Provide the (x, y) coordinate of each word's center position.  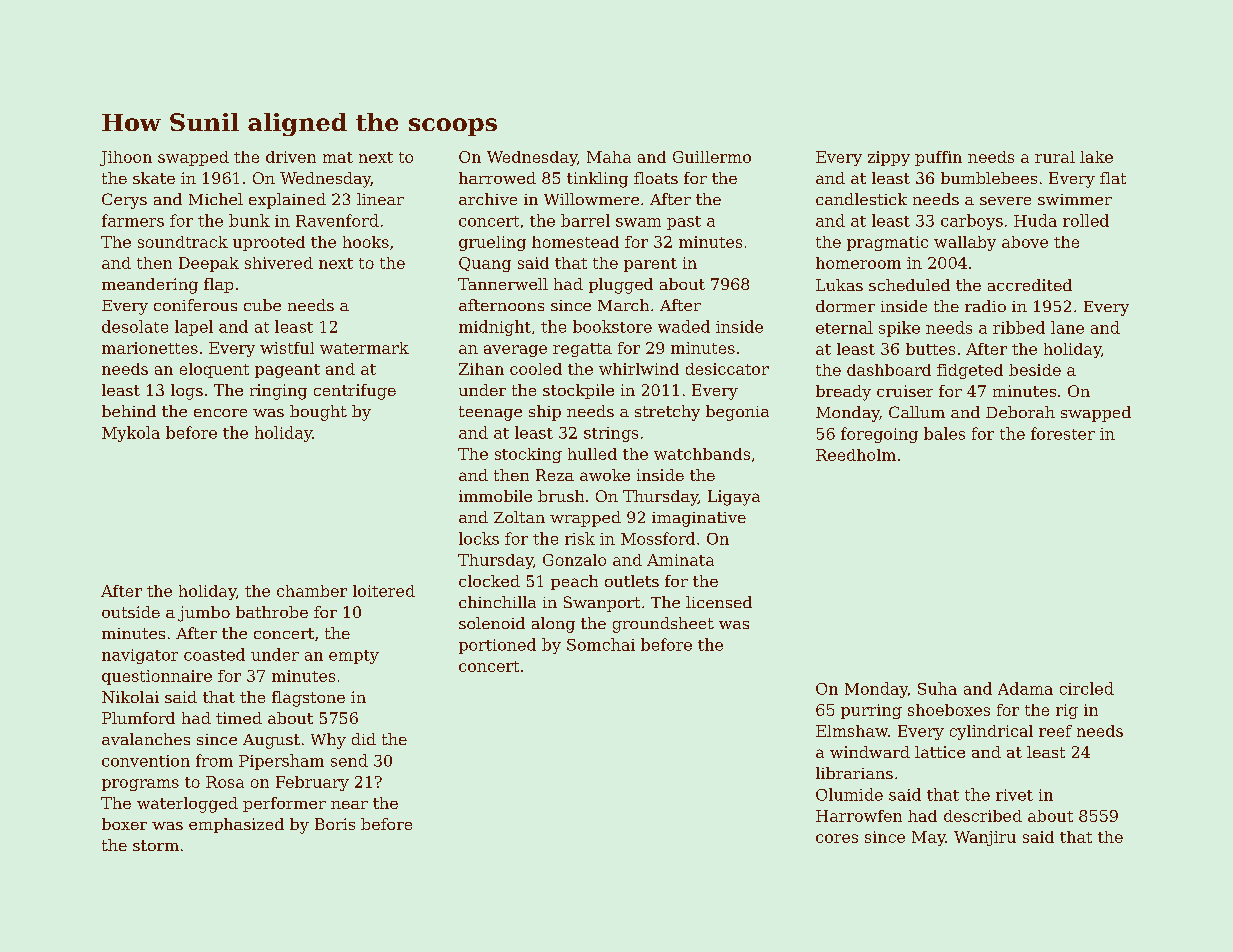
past (684, 223)
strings (611, 434)
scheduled (909, 285)
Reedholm (856, 455)
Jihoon (126, 158)
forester (1063, 433)
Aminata (680, 560)
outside (131, 612)
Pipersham (281, 762)
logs (187, 392)
